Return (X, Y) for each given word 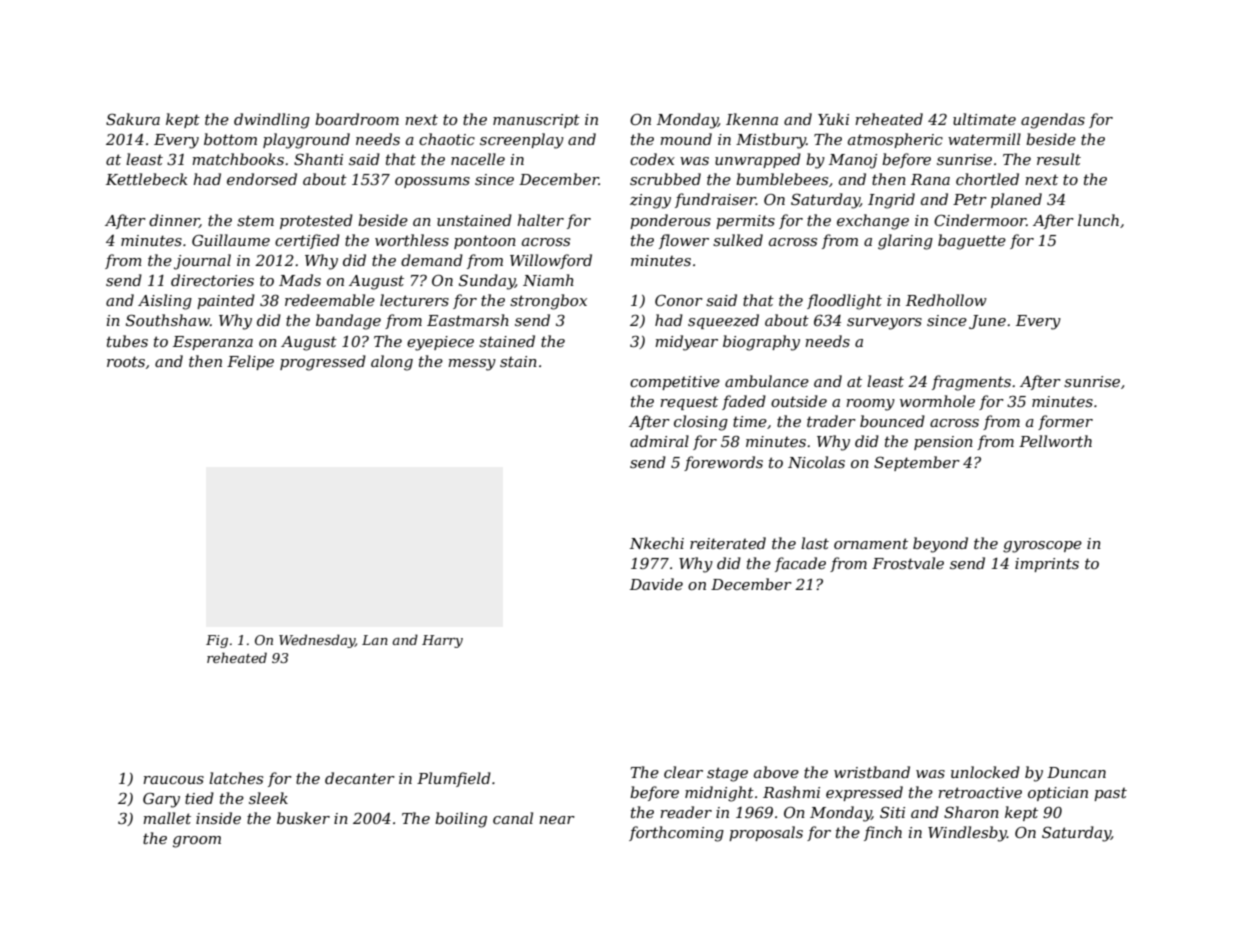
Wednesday (317, 641)
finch (883, 833)
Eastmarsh (468, 320)
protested (316, 221)
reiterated (728, 543)
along (392, 363)
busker (303, 818)
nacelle (478, 159)
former (1065, 422)
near (557, 820)
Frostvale (908, 563)
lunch (1098, 220)
